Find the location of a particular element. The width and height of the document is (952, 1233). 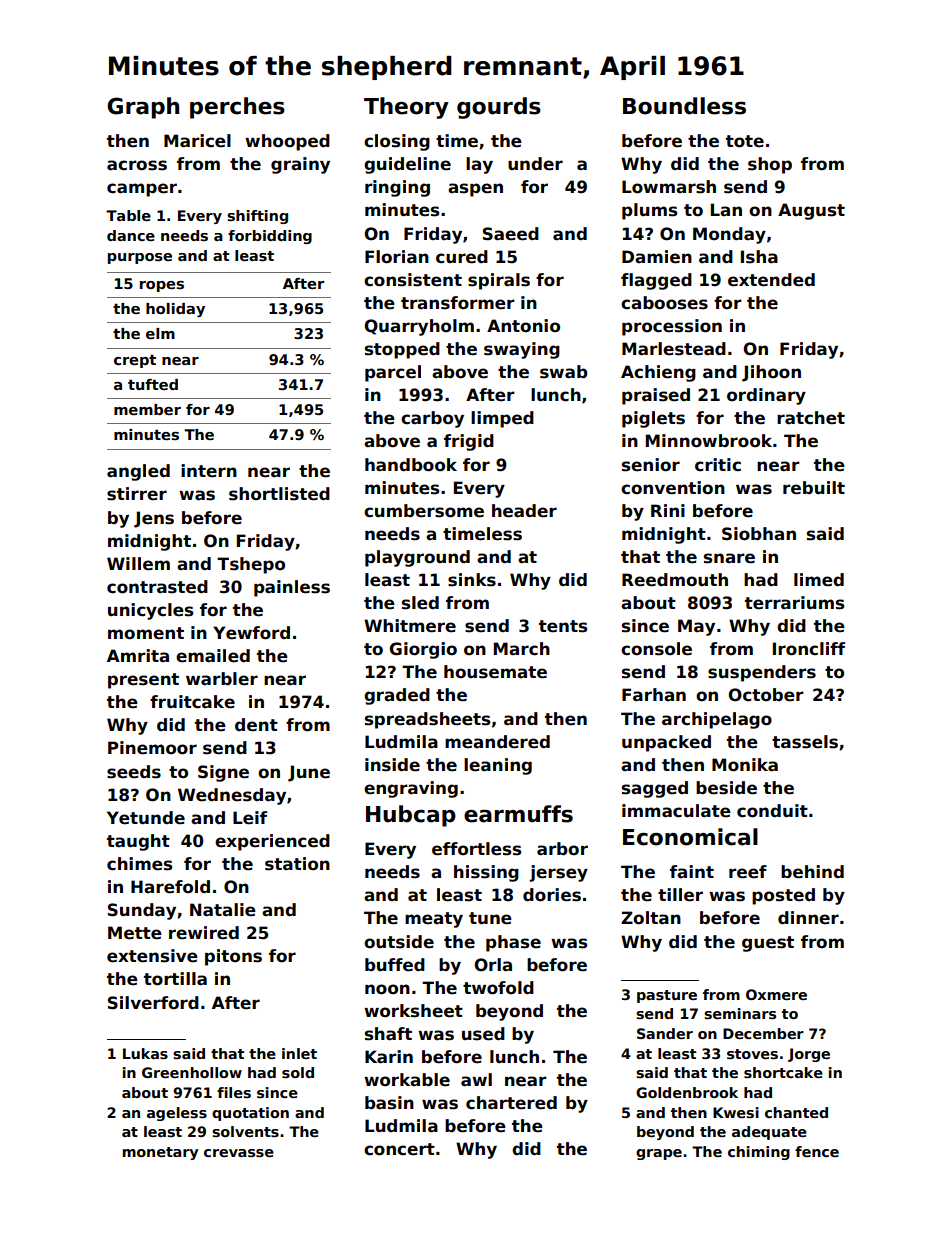

Monday is located at coordinates (729, 235).
